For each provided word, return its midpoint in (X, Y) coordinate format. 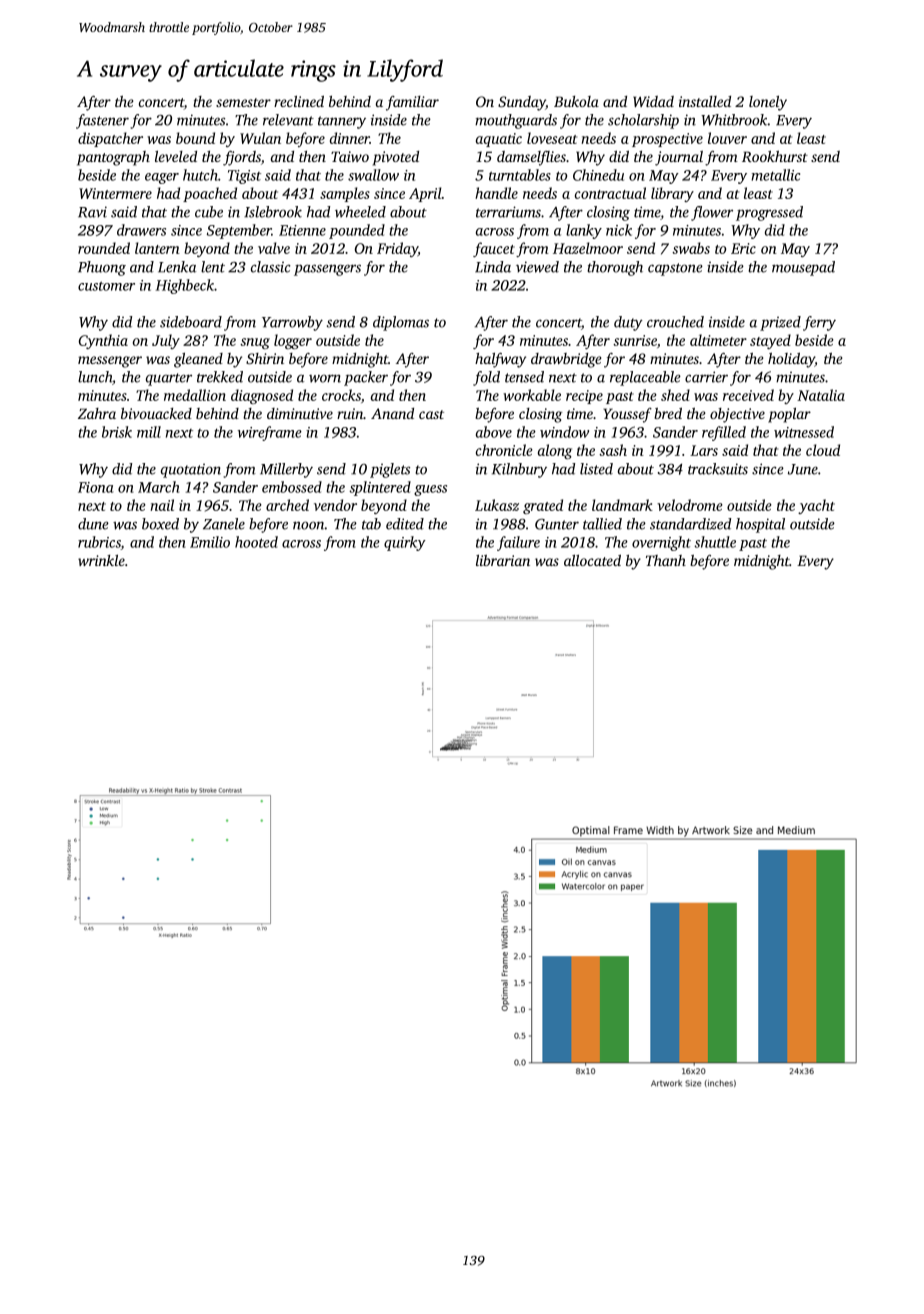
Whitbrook (734, 120)
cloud (823, 450)
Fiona (96, 487)
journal (679, 158)
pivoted (396, 158)
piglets (390, 470)
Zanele (224, 524)
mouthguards (516, 121)
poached (210, 194)
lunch (95, 377)
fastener (102, 121)
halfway (500, 360)
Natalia (821, 395)
